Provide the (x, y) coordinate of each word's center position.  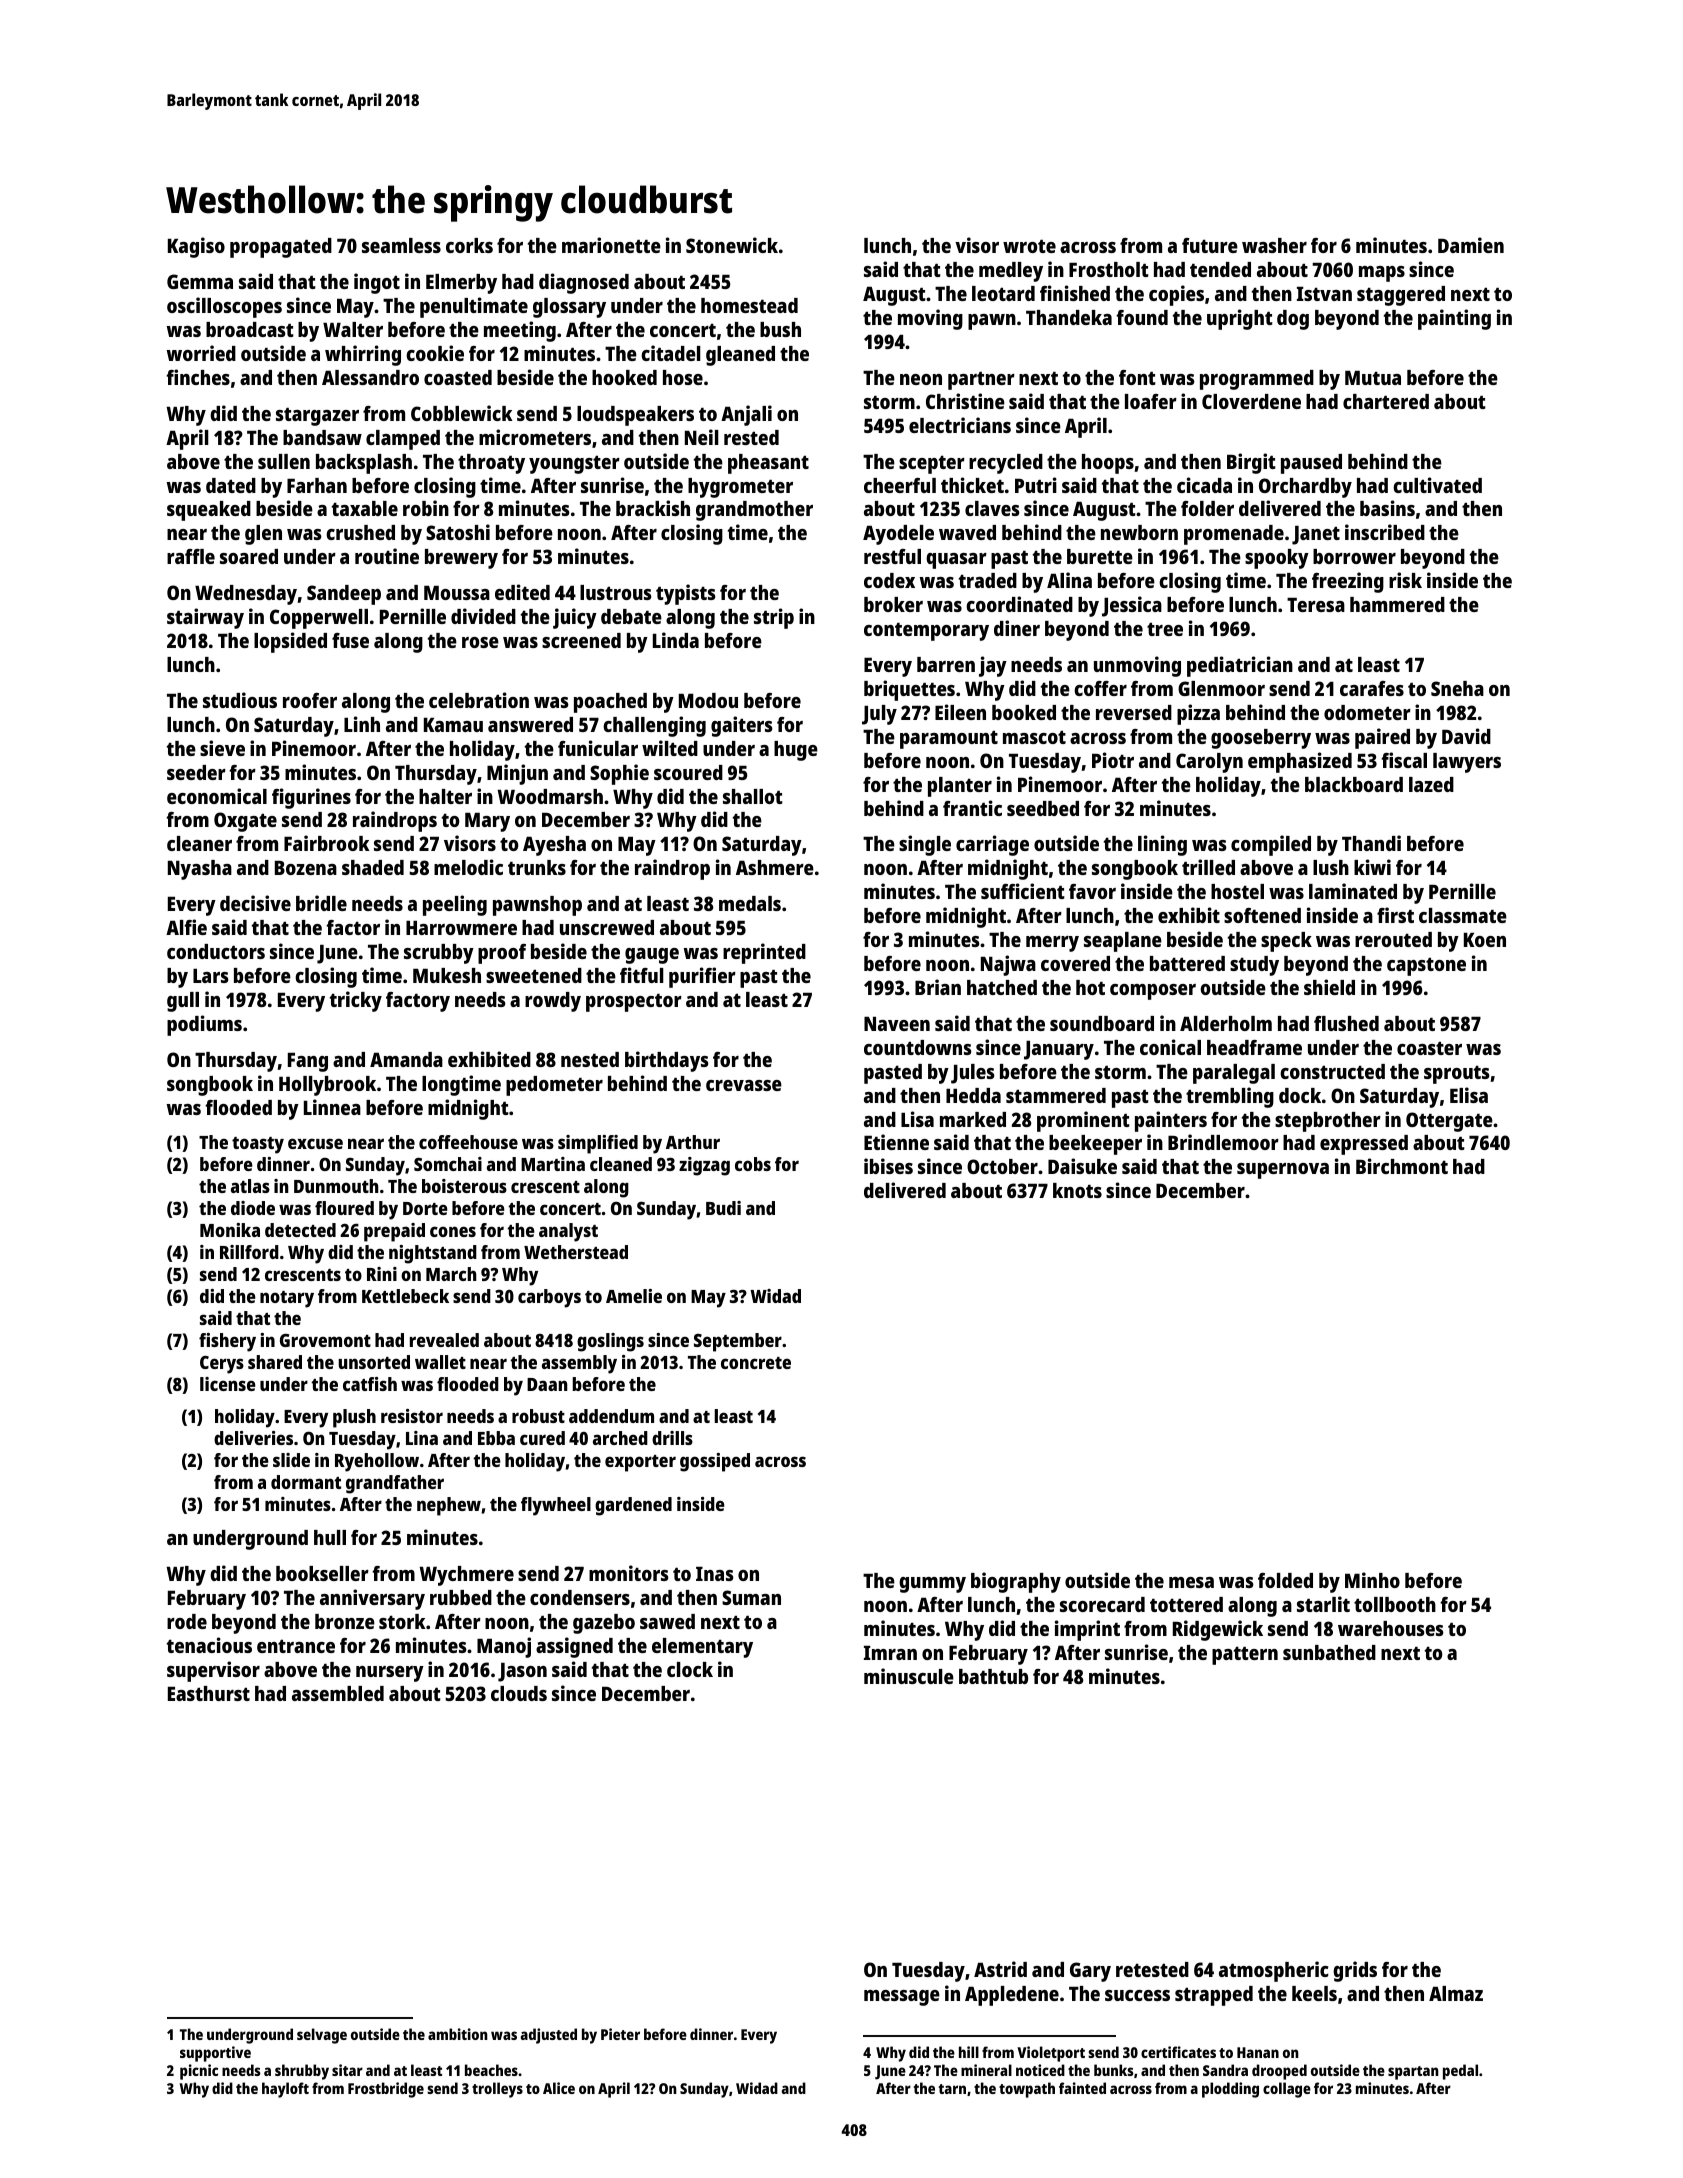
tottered (1186, 1604)
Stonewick (732, 245)
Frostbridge (386, 2090)
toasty (258, 1145)
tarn (952, 2089)
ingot (377, 283)
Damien (1471, 245)
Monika (230, 1230)
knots (1077, 1190)
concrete (756, 1363)
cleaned (621, 1164)
